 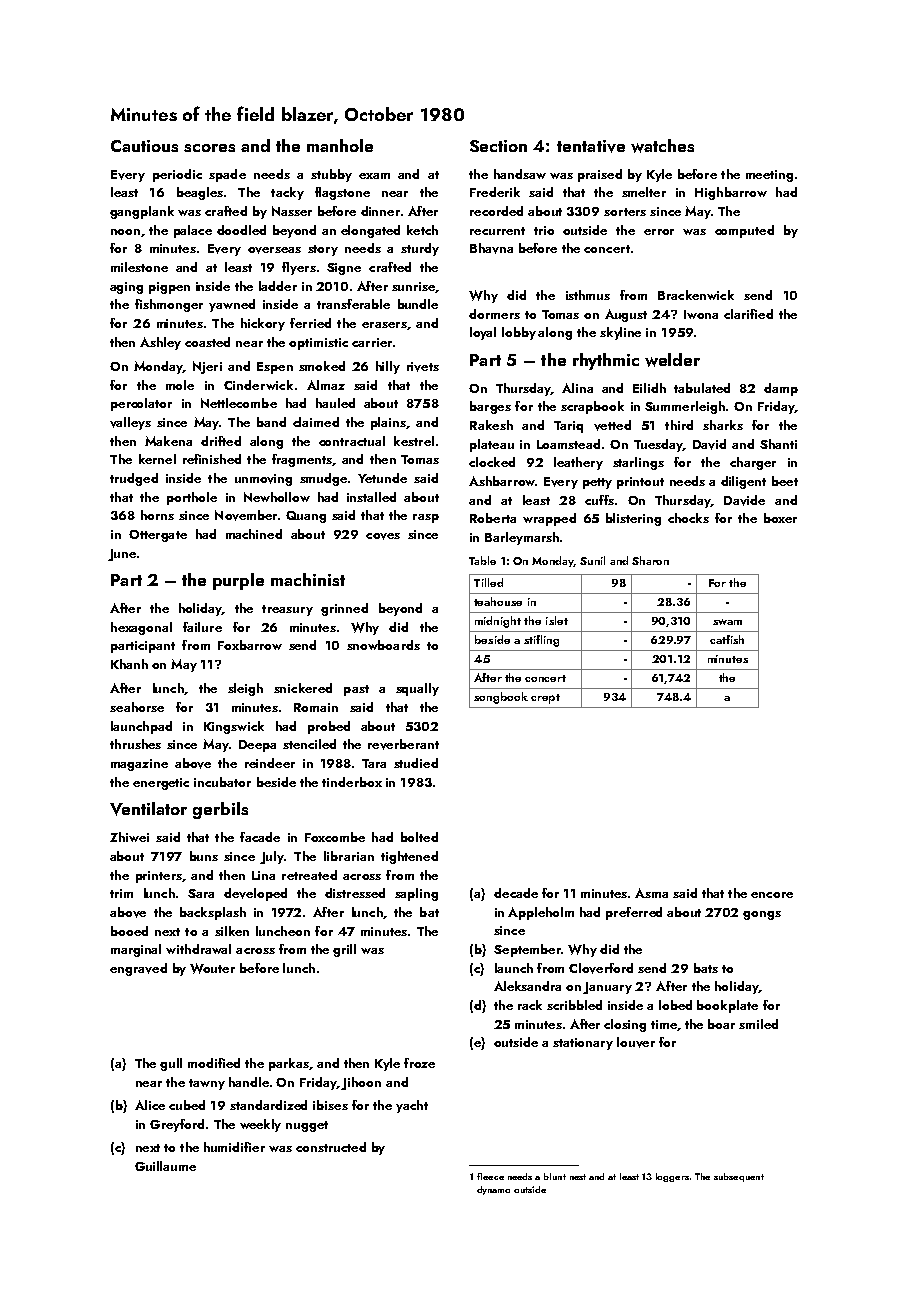 What do you see at coordinates (220, 810) in the screenshot?
I see `gerbils` at bounding box center [220, 810].
